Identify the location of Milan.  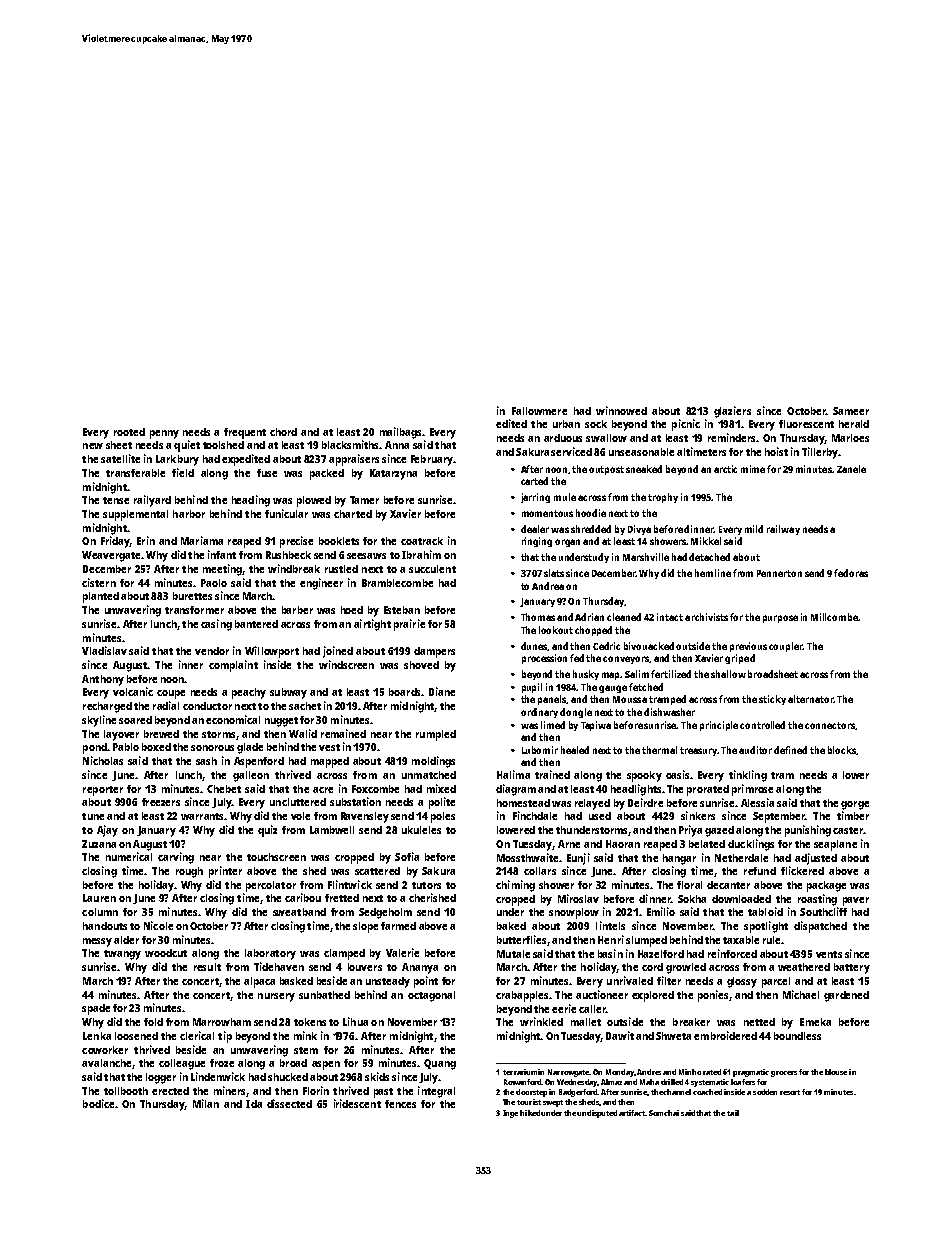
(206, 1103).
